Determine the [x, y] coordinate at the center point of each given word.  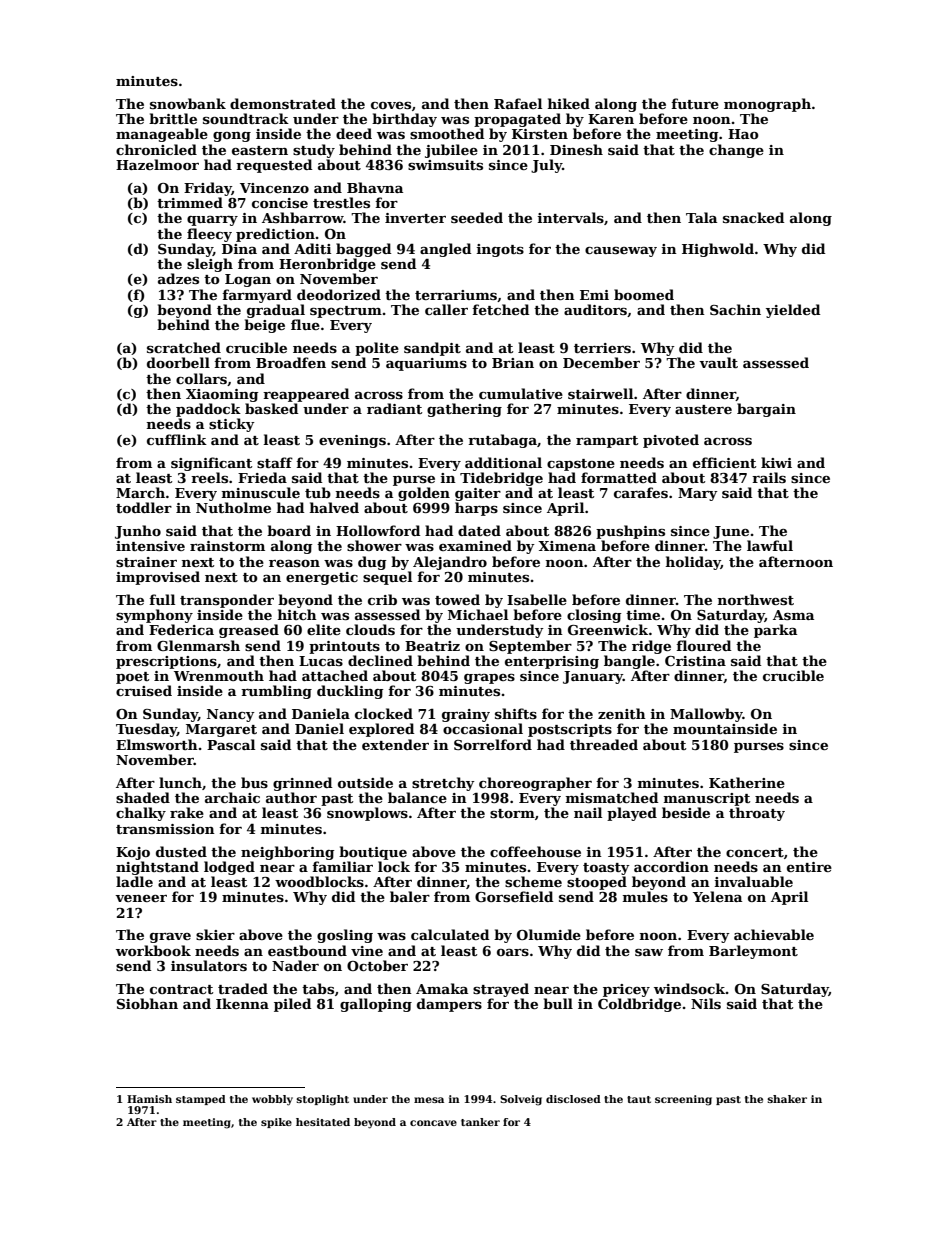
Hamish [149, 1099]
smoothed [447, 133]
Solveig [521, 1100]
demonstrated [283, 103]
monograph [767, 105]
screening [683, 1100]
